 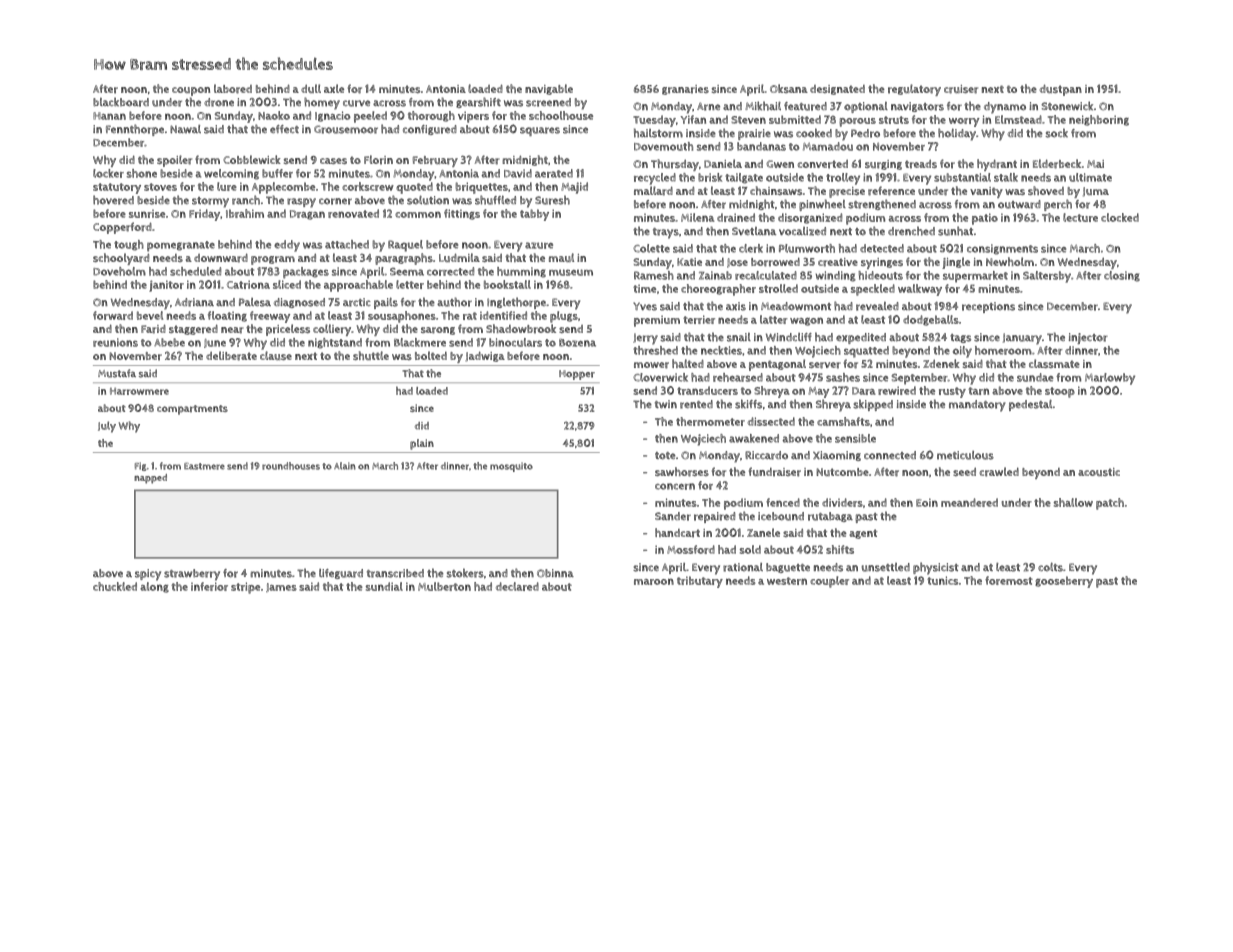 I want to click on navigable, so click(x=549, y=89).
